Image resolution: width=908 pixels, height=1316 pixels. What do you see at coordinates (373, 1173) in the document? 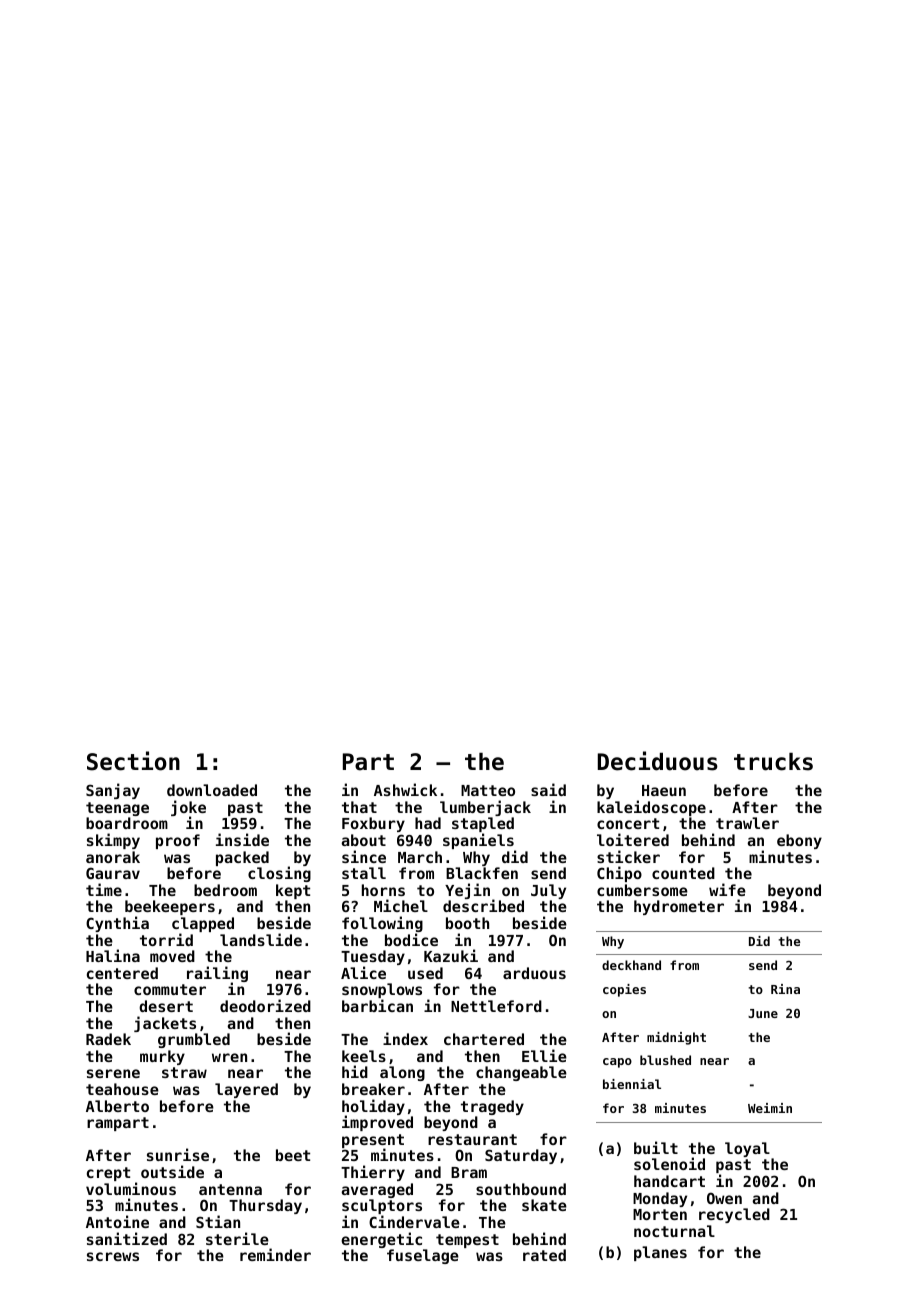
I see `Thierry` at bounding box center [373, 1173].
